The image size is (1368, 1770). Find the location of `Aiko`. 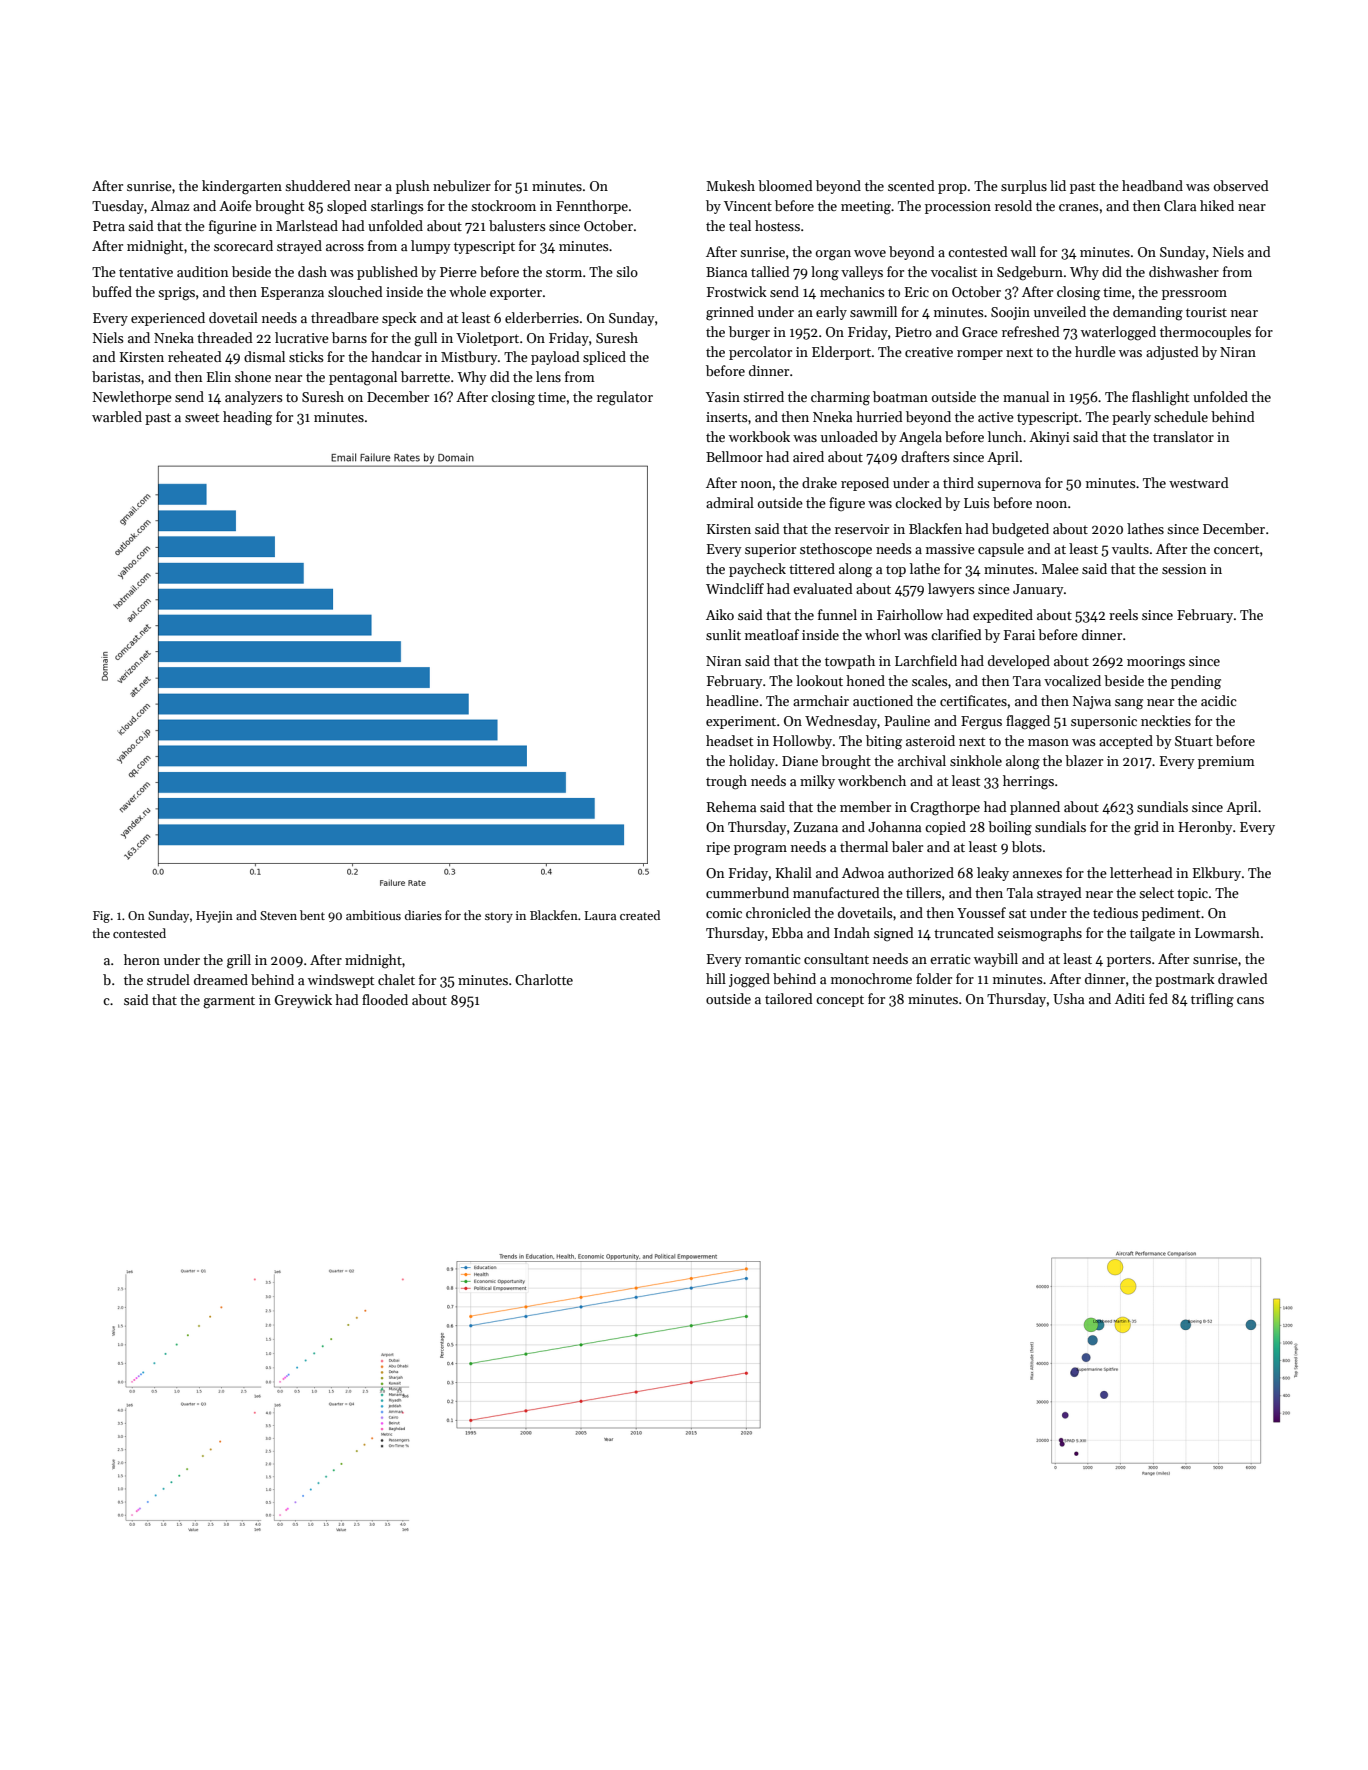

Aiko is located at coordinates (720, 614).
